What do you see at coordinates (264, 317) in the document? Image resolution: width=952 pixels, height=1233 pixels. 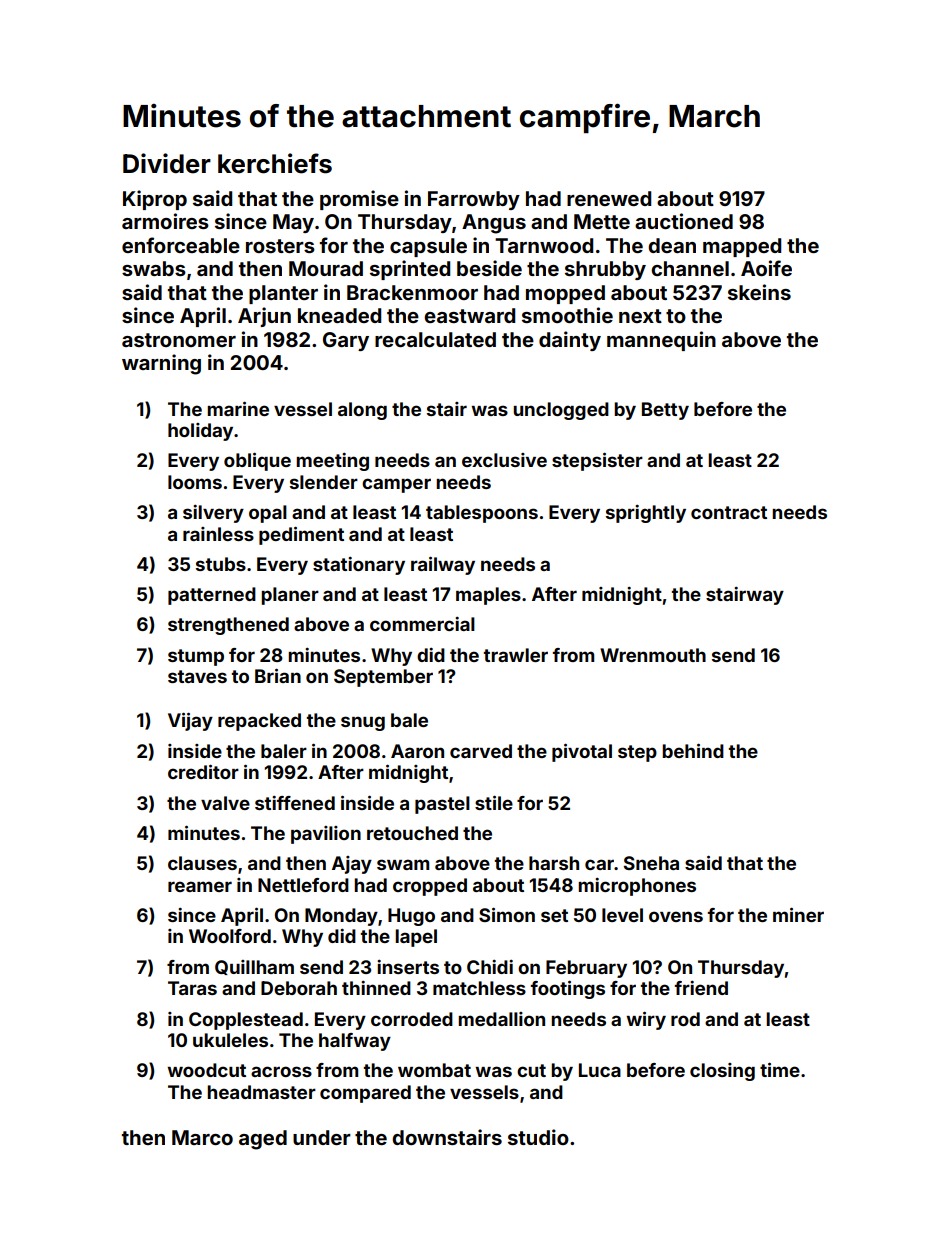 I see `Arjun` at bounding box center [264, 317].
